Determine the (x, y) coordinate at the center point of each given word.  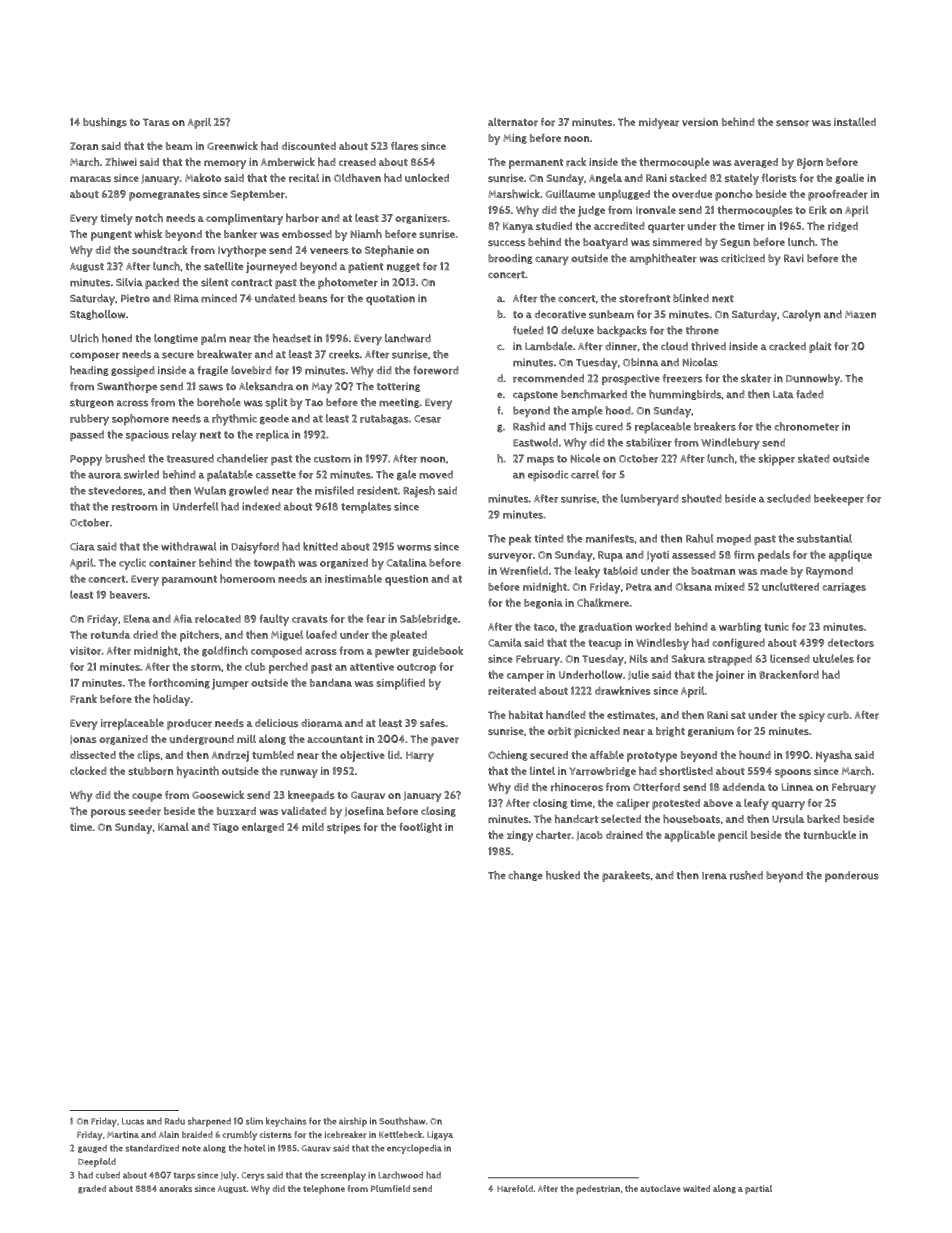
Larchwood (400, 1175)
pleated (408, 636)
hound (755, 754)
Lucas (133, 1121)
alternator (513, 122)
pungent (111, 236)
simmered (677, 242)
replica (272, 435)
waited (696, 1188)
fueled (528, 330)
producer (189, 724)
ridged (843, 227)
